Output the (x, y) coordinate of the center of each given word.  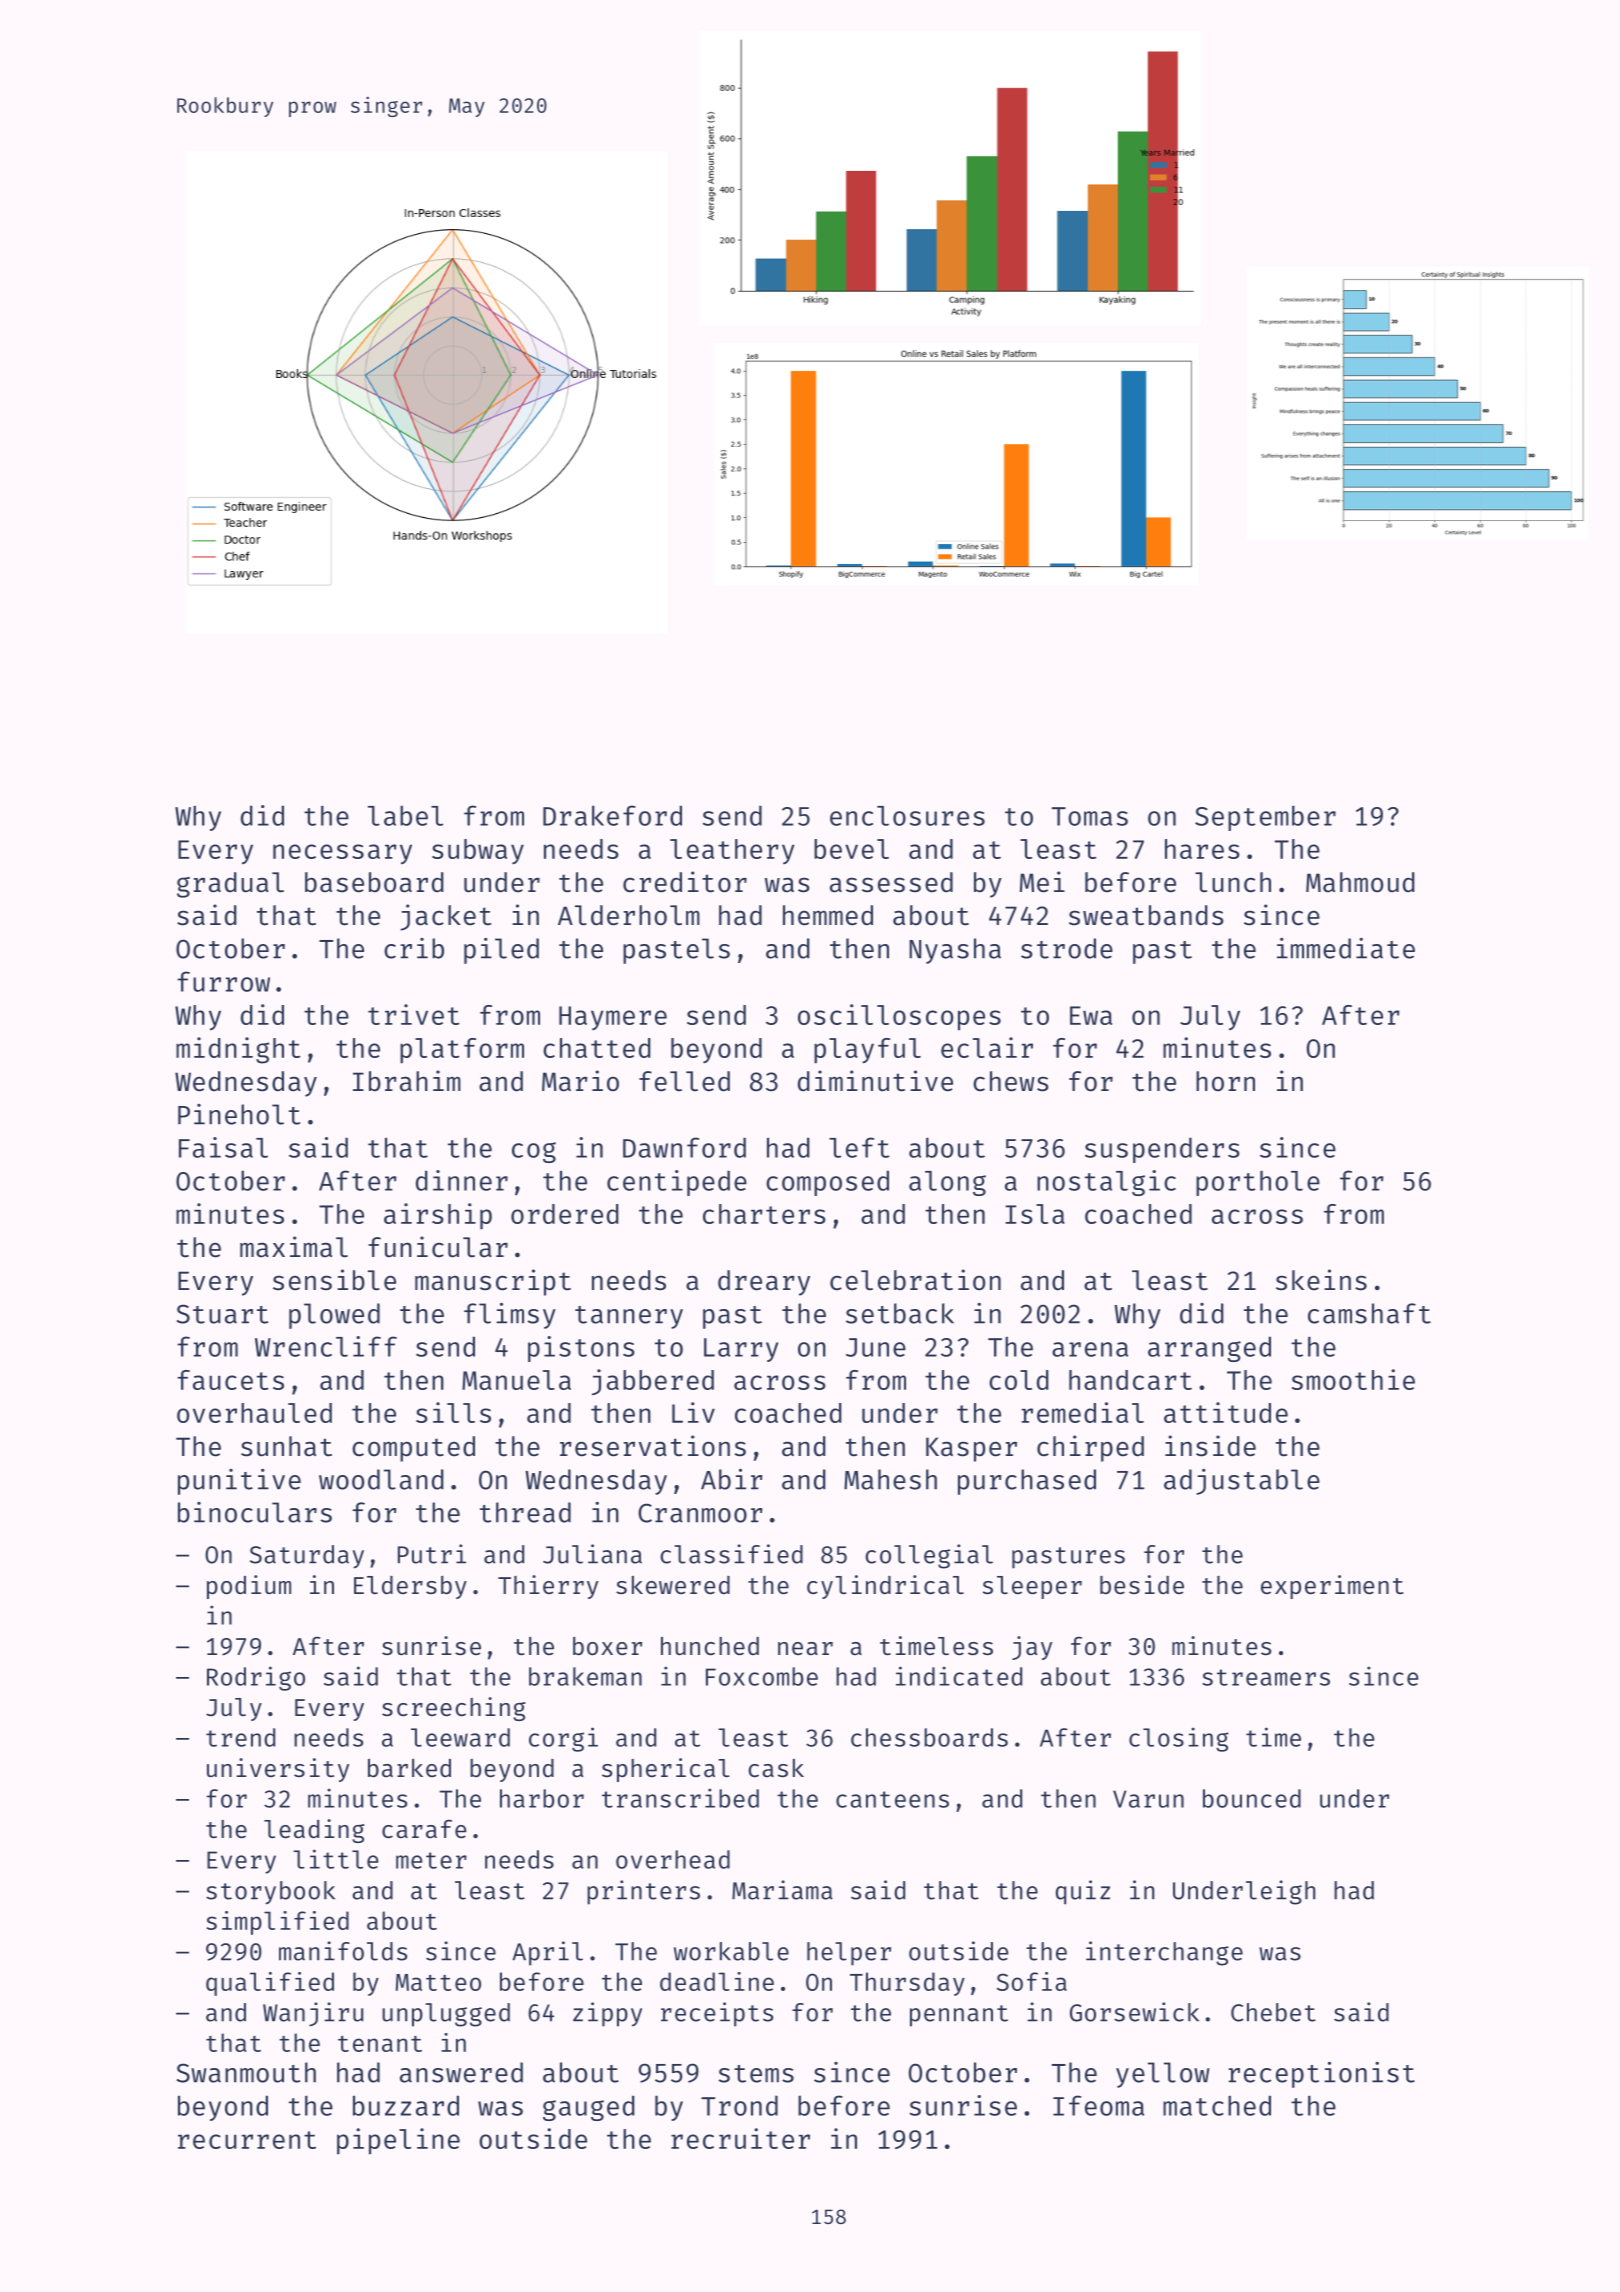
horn (1225, 1081)
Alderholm (629, 915)
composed (827, 1183)
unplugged (446, 2015)
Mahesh (890, 1479)
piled (501, 951)
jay (1032, 1648)
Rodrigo (256, 1678)
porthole (1258, 1183)
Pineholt (239, 1114)
